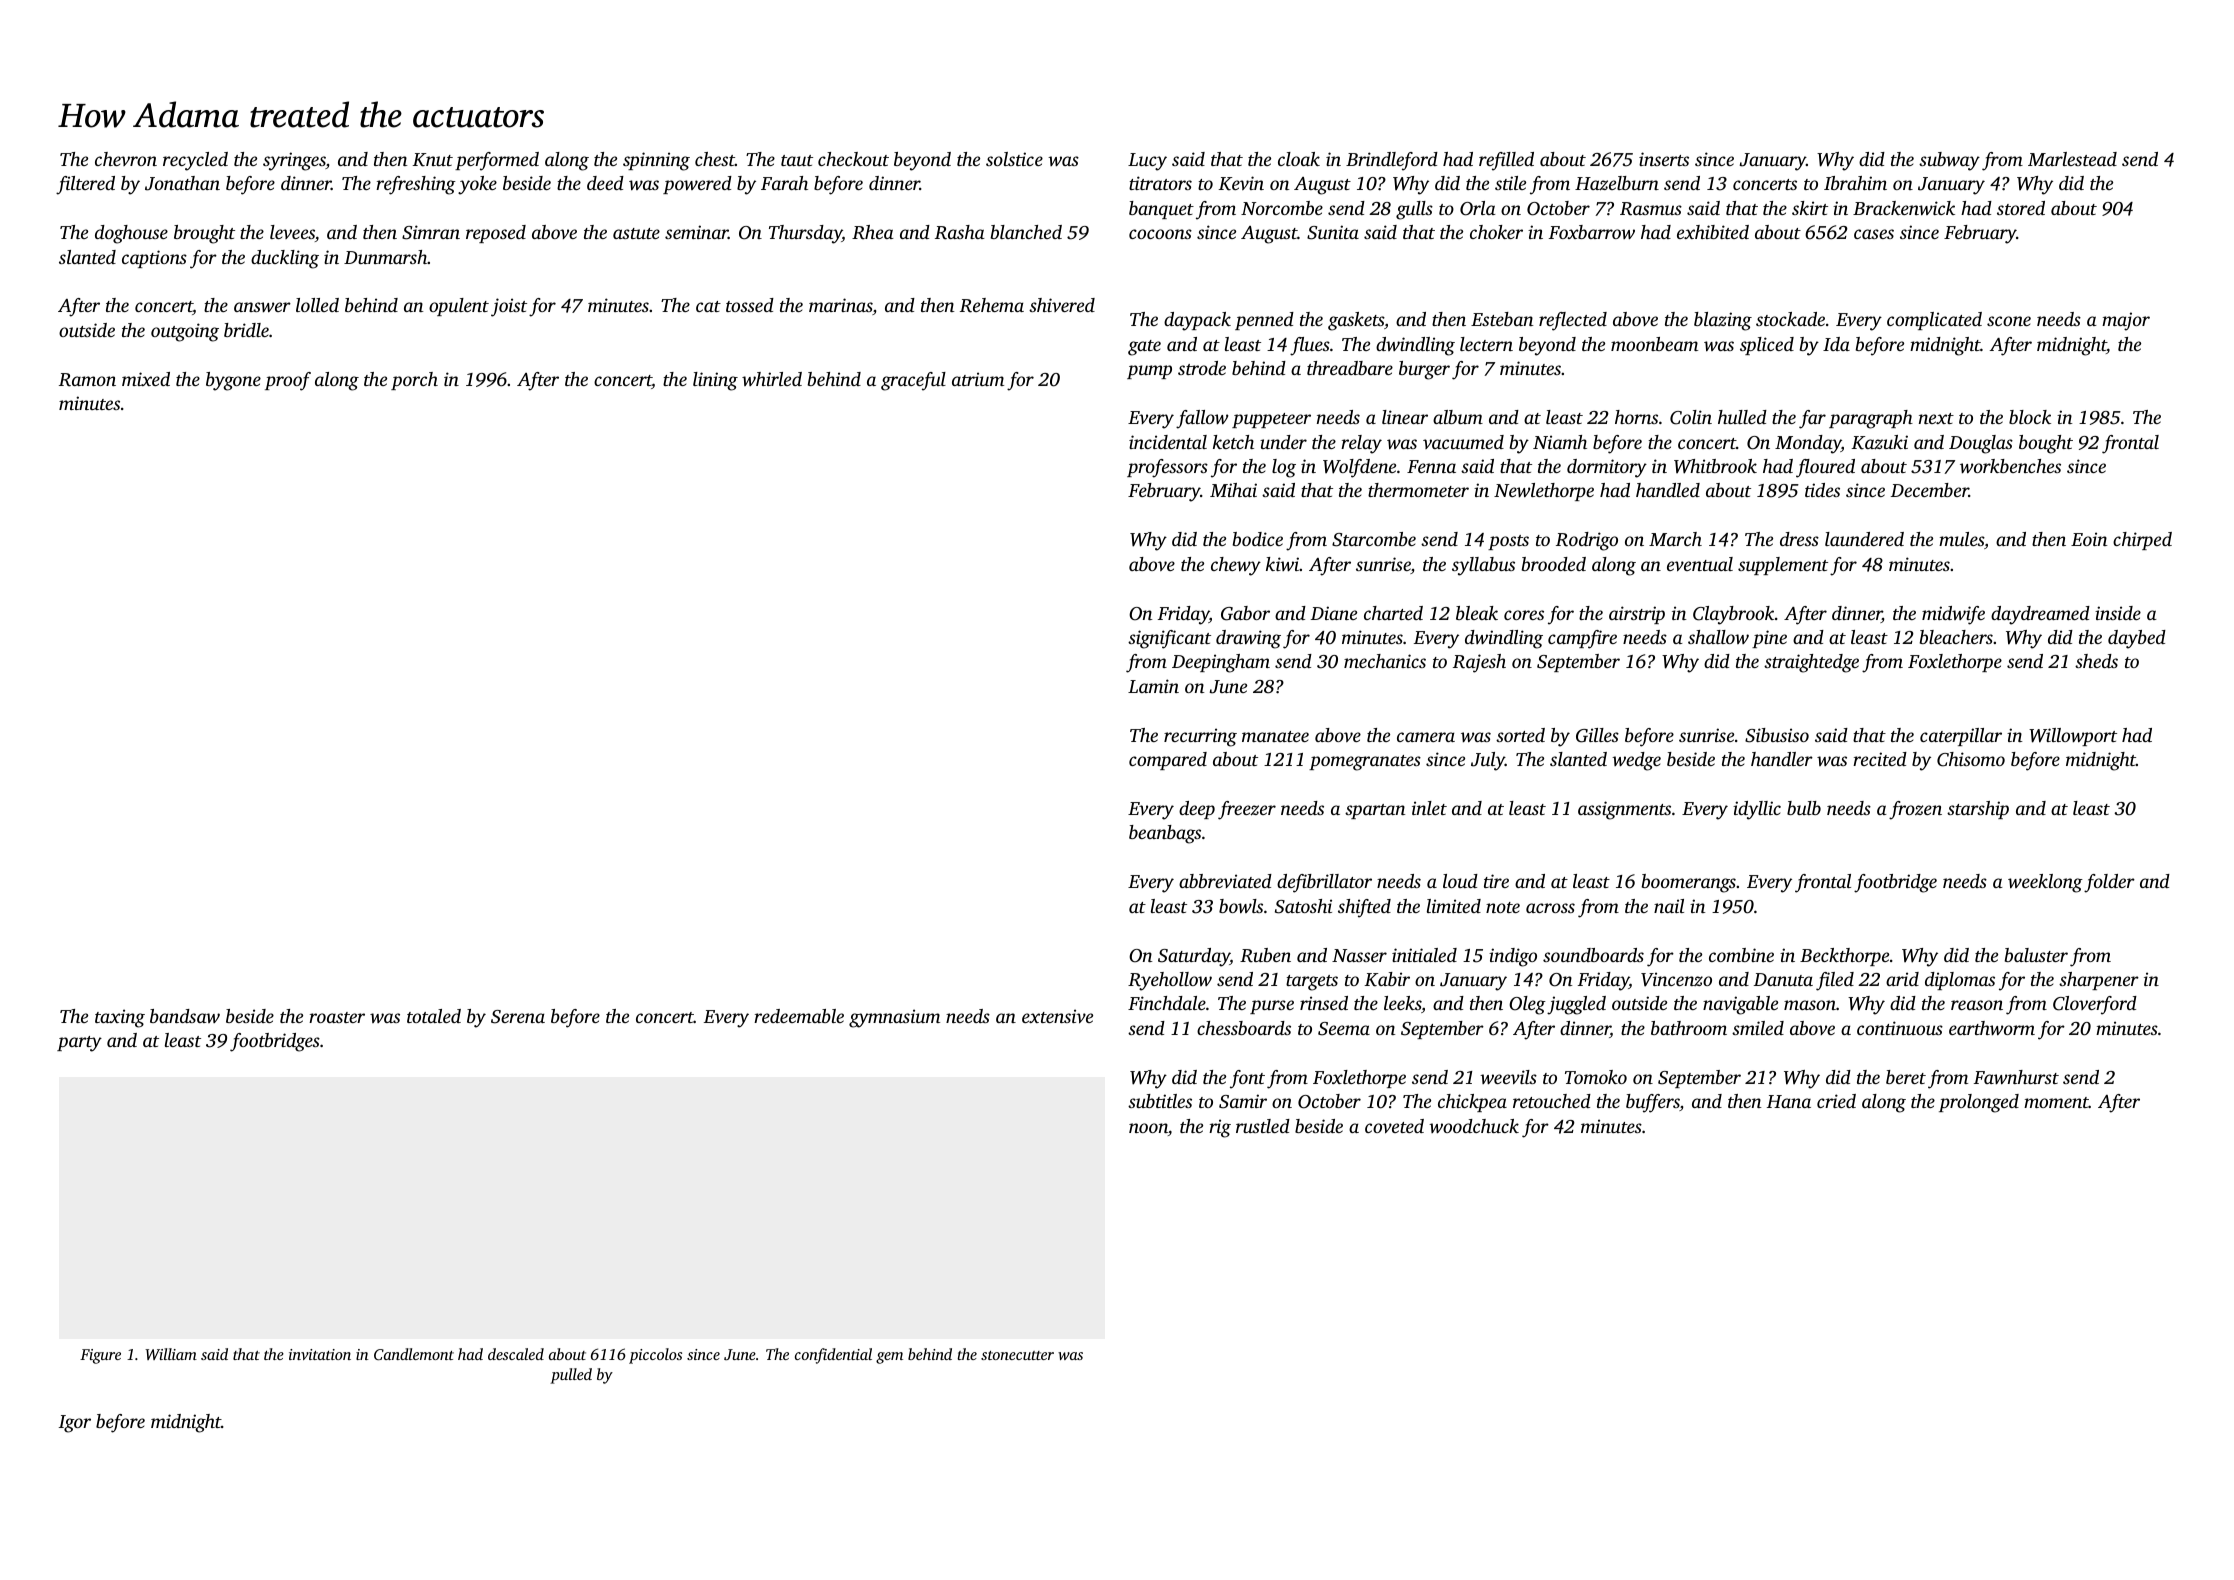  Describe the element at coordinates (126, 159) in the screenshot. I see `chevron` at that location.
